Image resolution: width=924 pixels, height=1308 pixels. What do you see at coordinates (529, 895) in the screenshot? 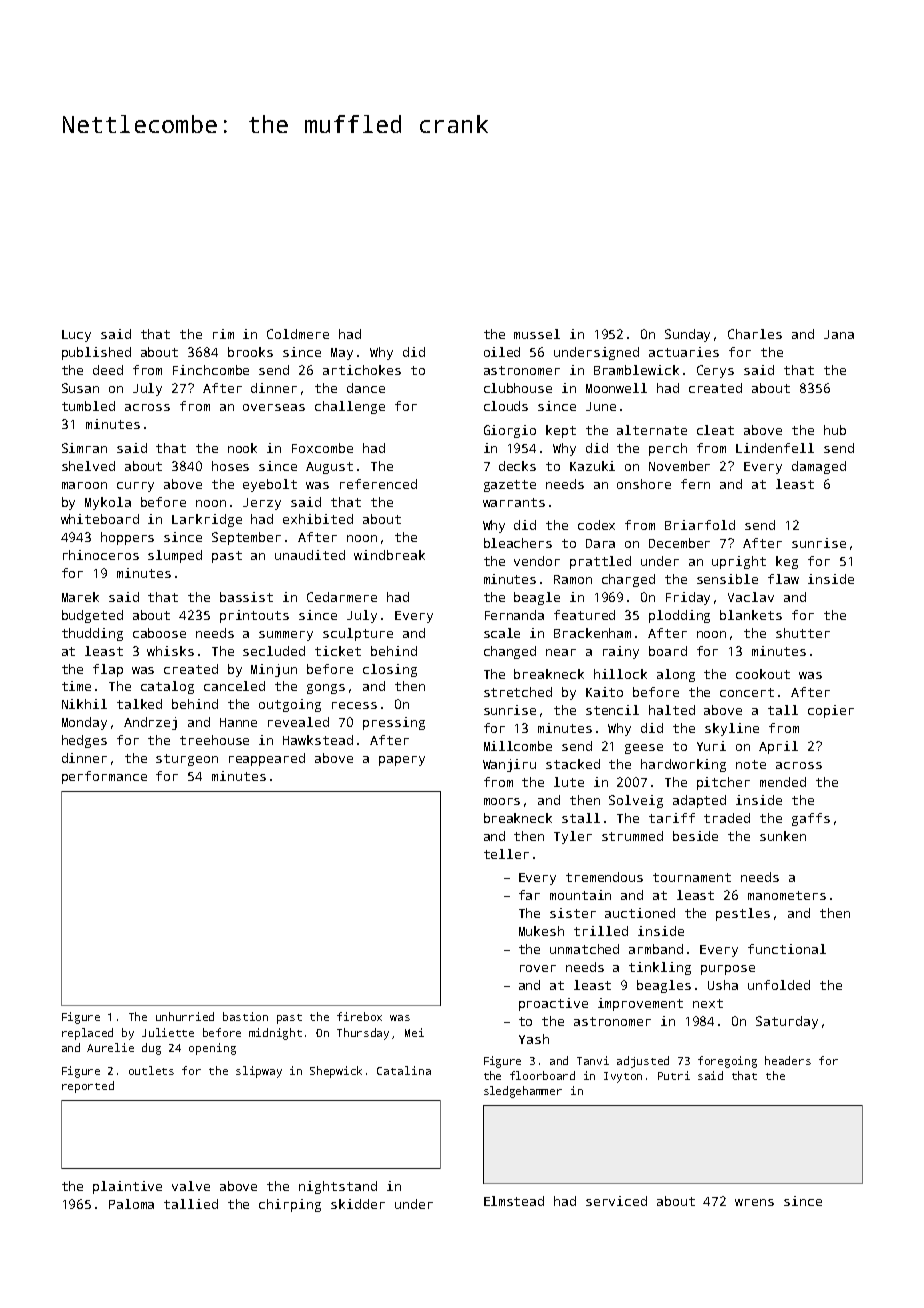
I see `far` at bounding box center [529, 895].
